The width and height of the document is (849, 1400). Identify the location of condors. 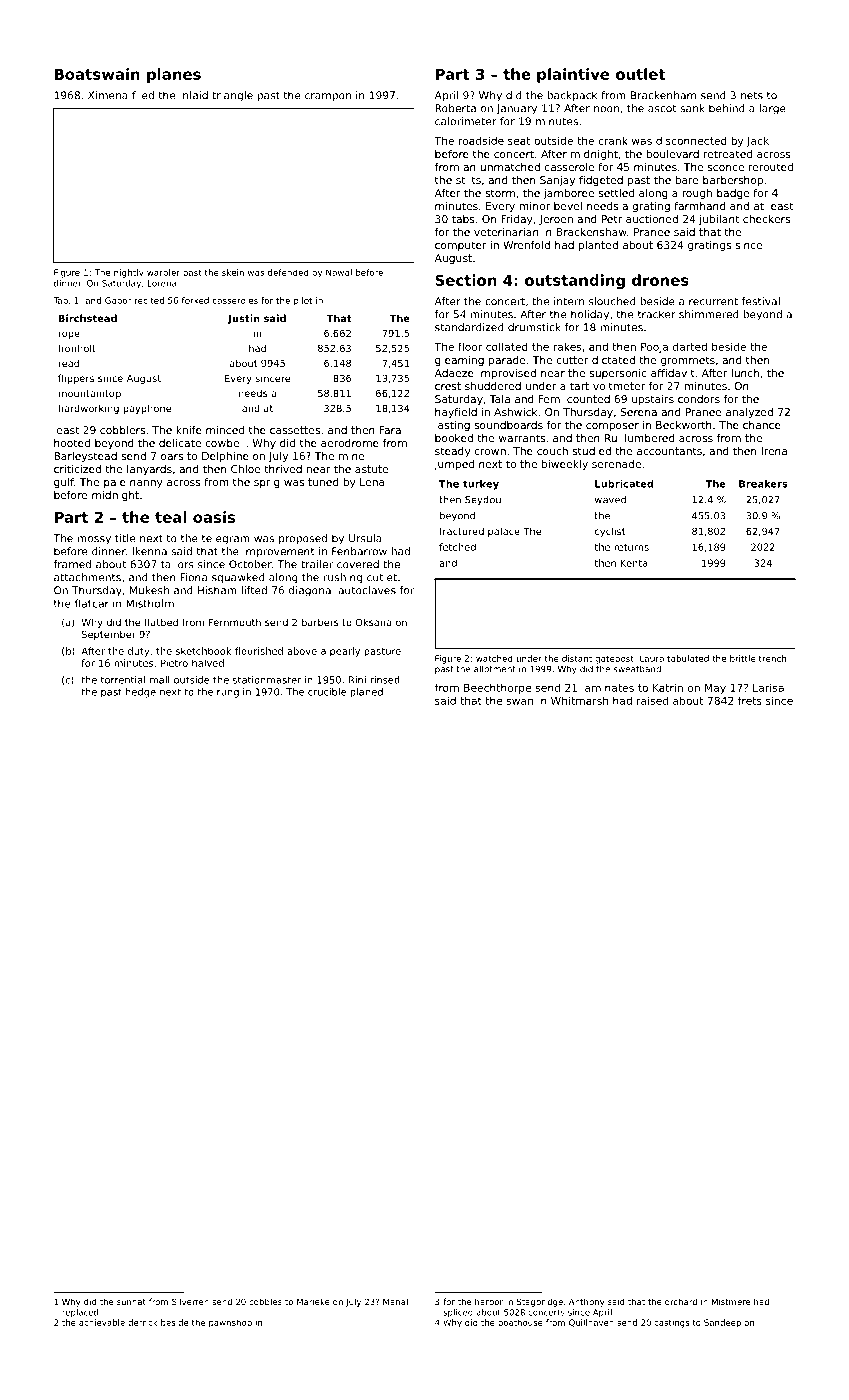
(699, 399).
